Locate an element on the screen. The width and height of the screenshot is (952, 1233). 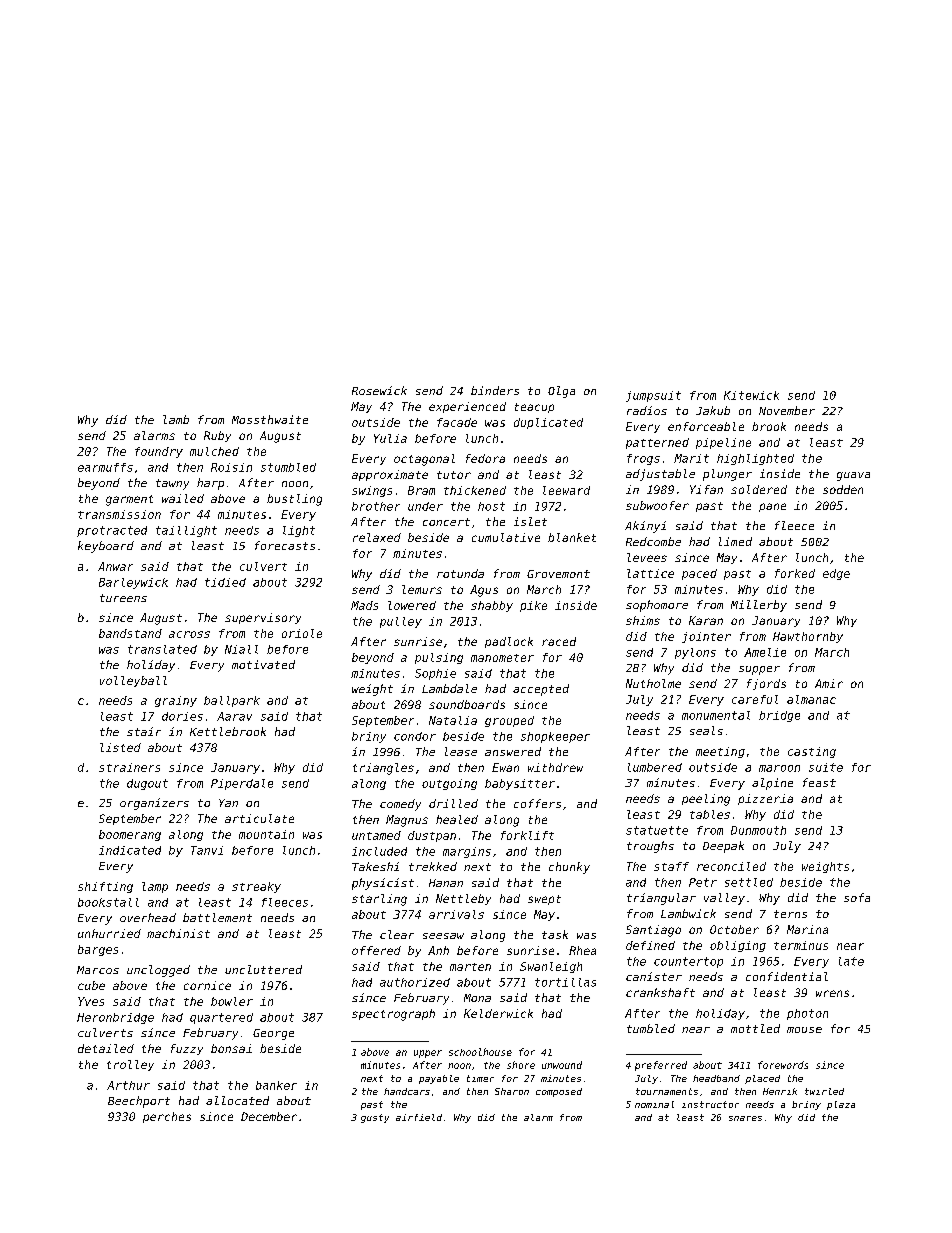
Rosewick is located at coordinates (379, 390).
